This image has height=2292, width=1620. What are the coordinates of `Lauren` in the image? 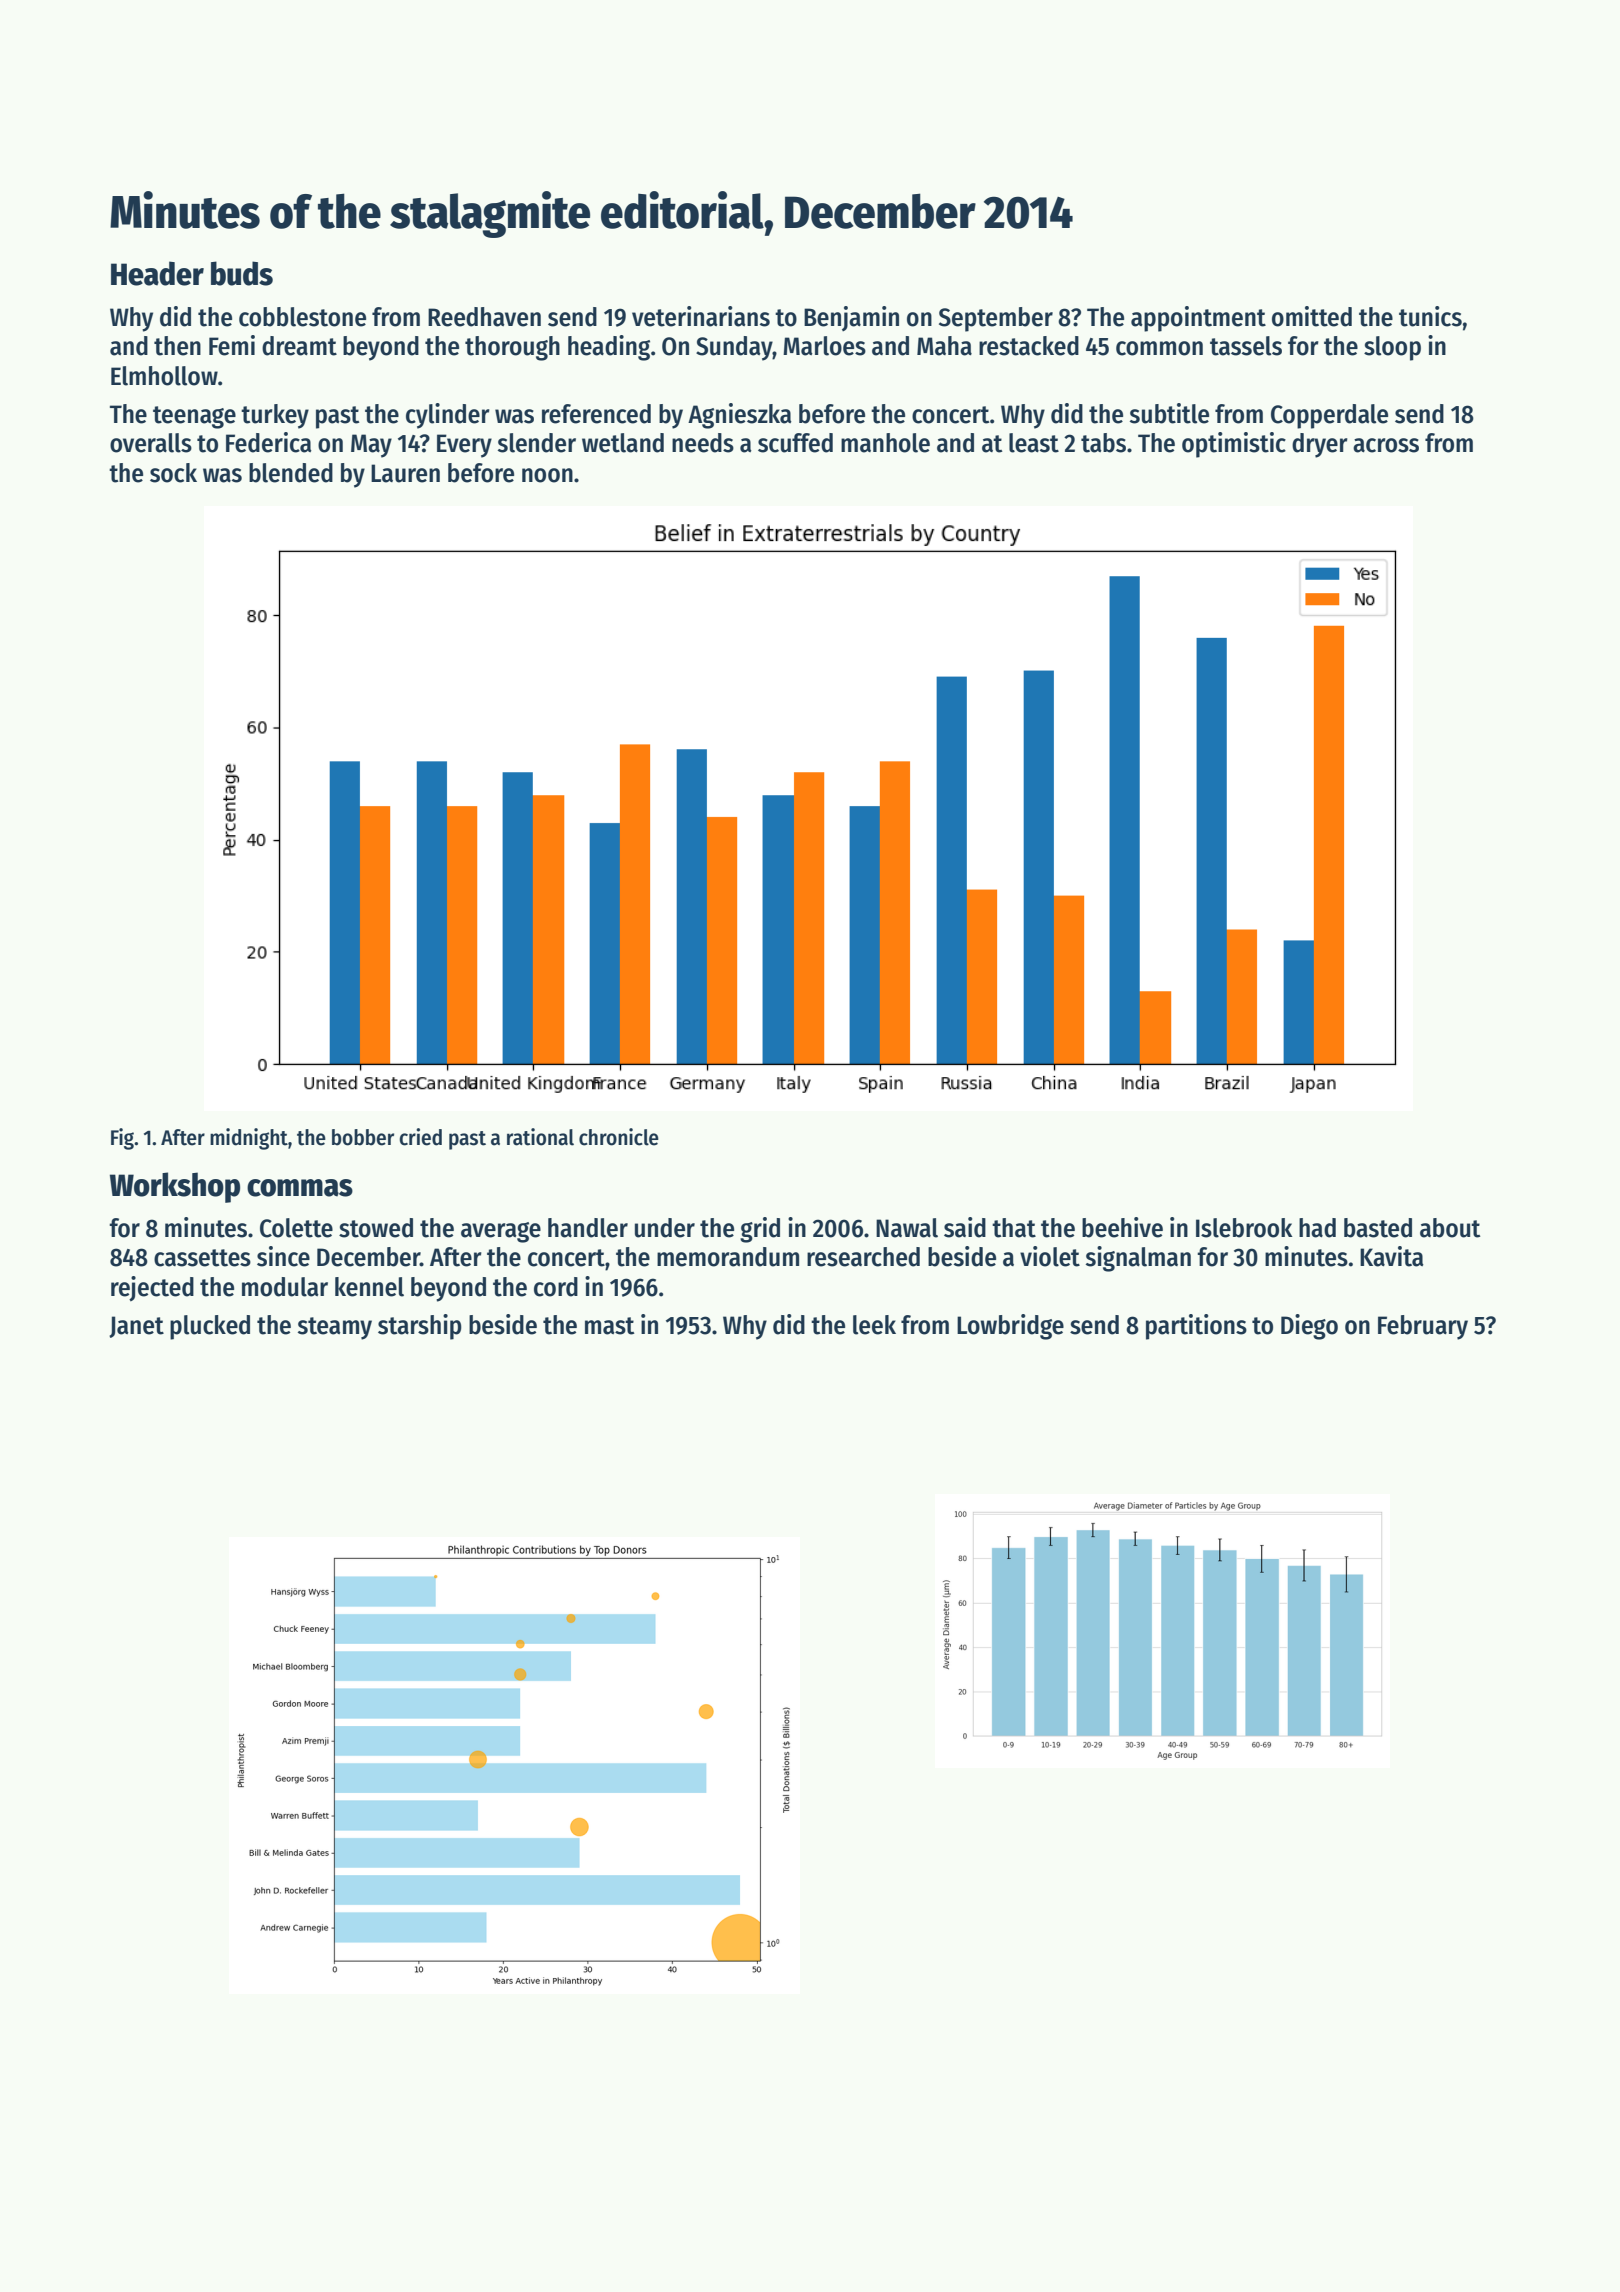 It's located at (405, 473).
